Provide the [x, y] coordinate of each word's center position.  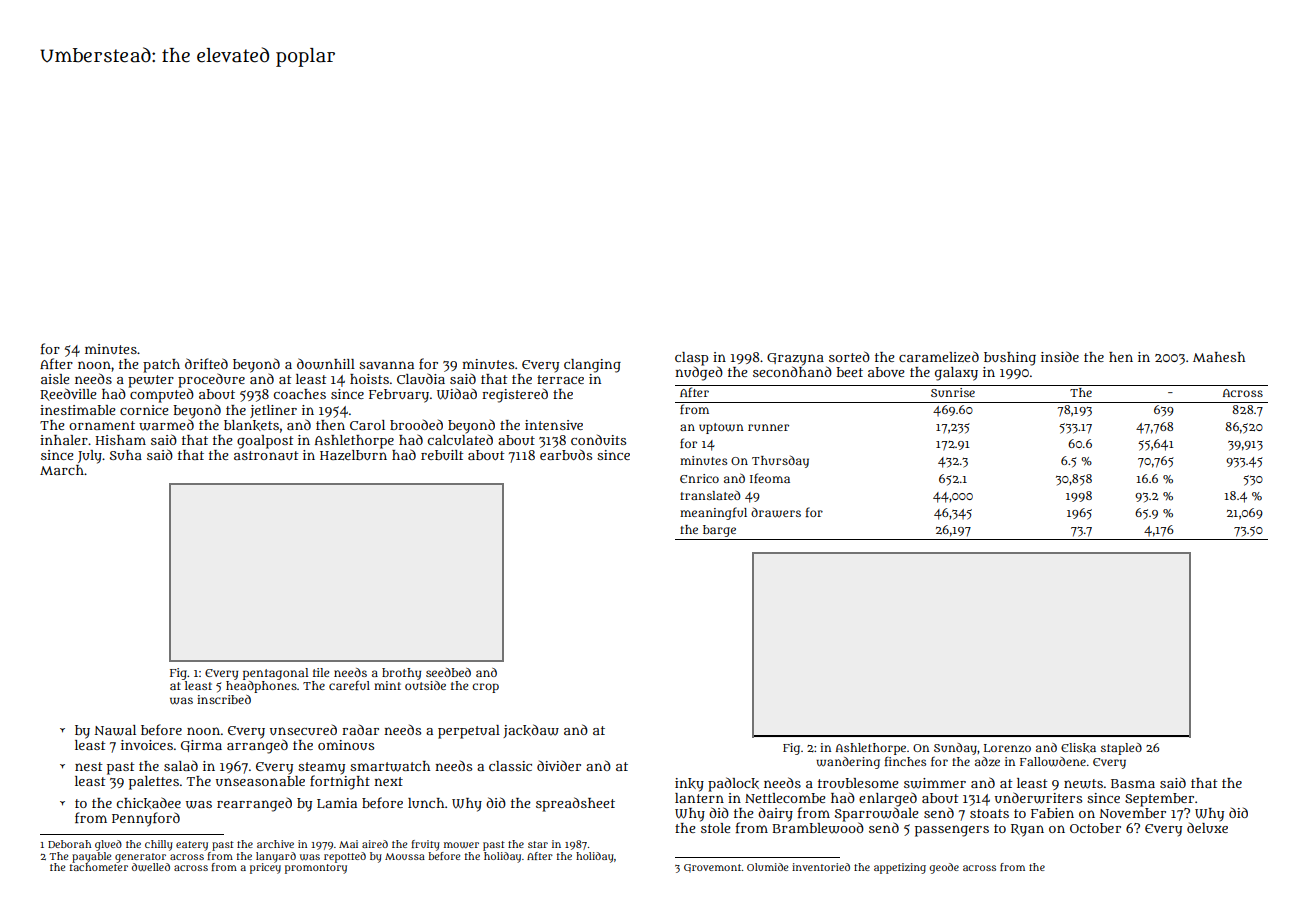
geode [944, 868]
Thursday [780, 461]
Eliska [1078, 748]
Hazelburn [353, 455]
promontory [316, 869]
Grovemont [713, 868]
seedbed [448, 672]
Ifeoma [770, 478]
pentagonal [276, 674]
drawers [776, 512]
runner [768, 427]
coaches [300, 394]
